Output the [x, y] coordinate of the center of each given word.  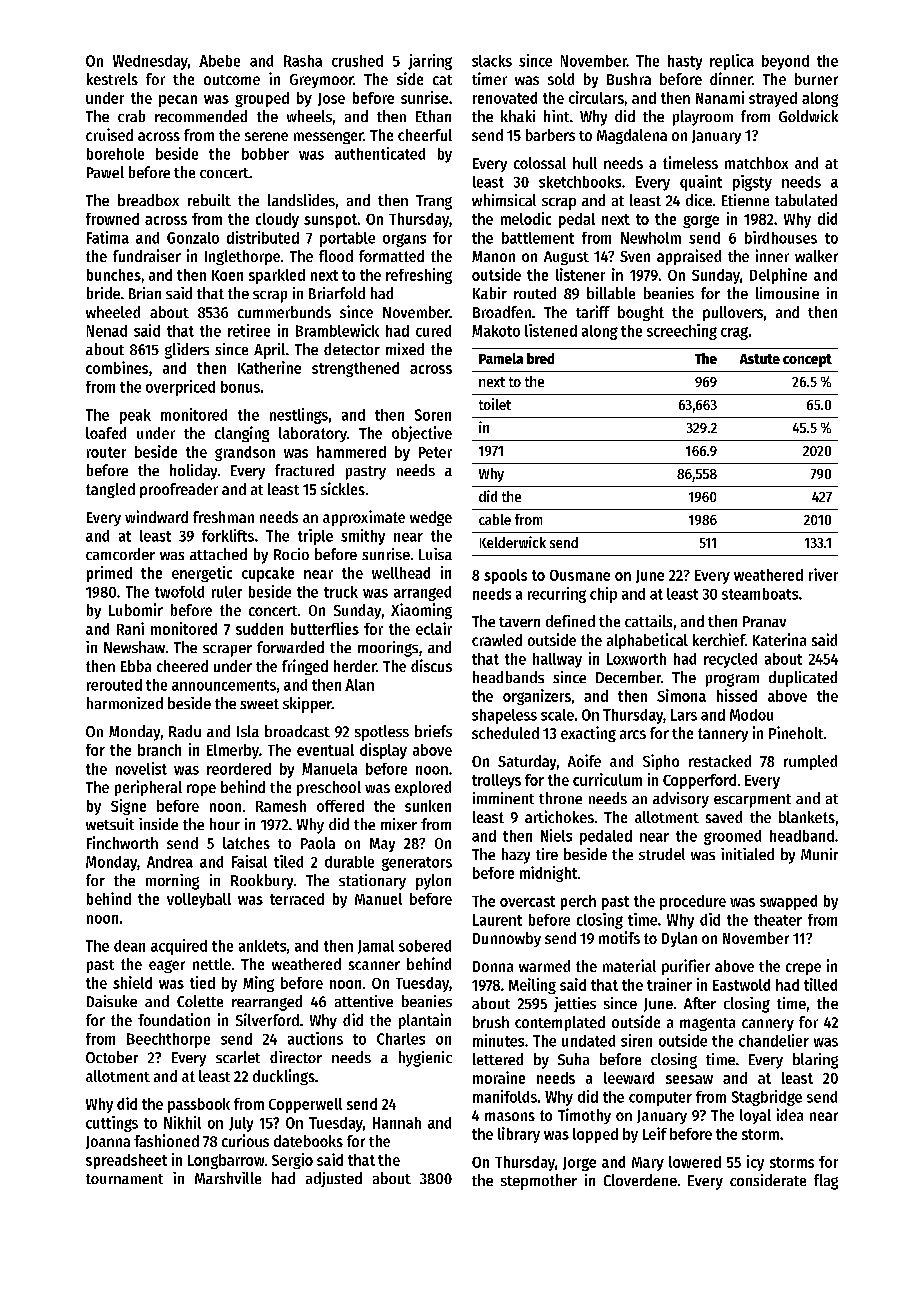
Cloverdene [640, 1180]
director [296, 1057]
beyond [785, 62]
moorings [388, 649]
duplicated [803, 679]
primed [109, 574]
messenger [328, 138]
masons [510, 1116]
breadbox [148, 200]
